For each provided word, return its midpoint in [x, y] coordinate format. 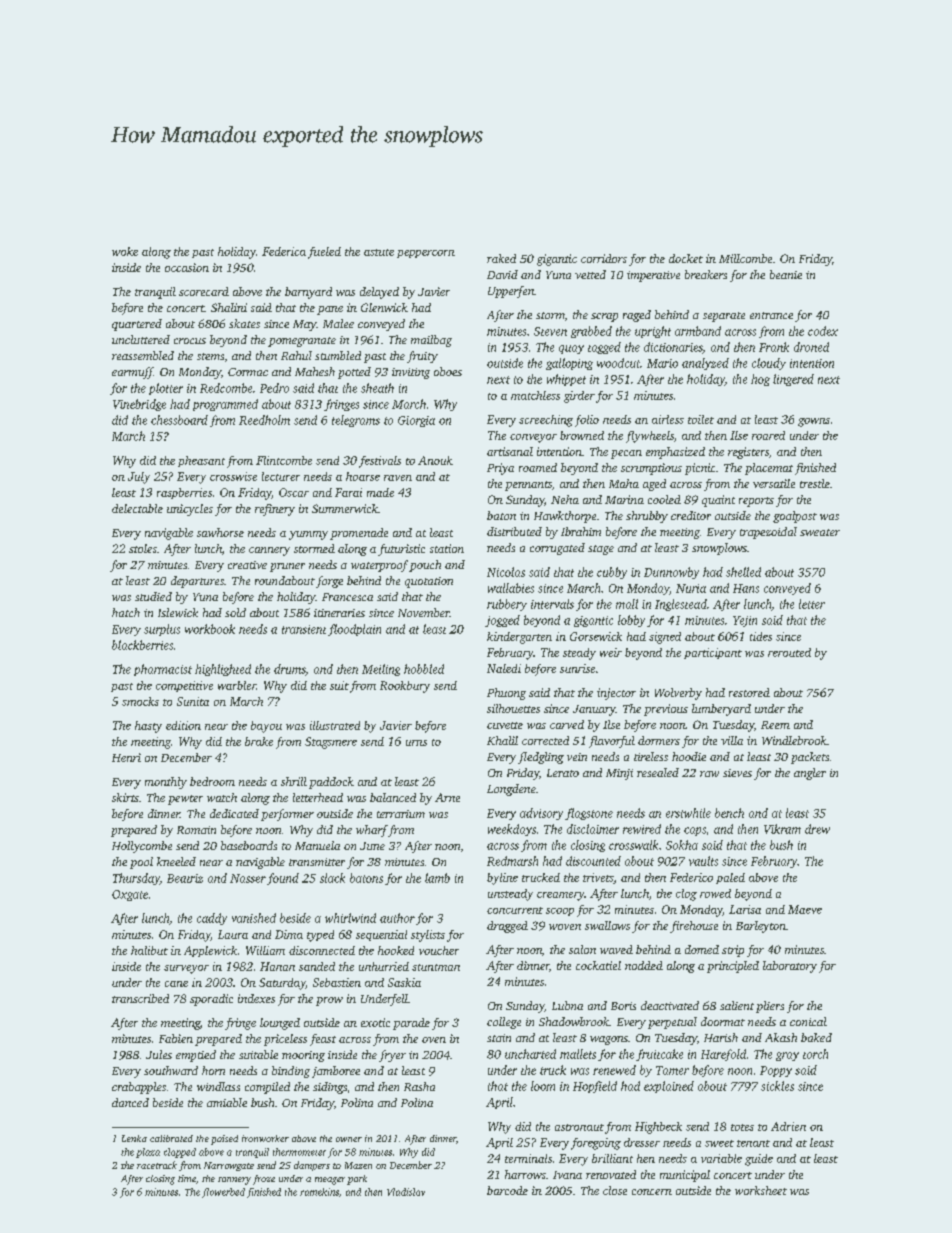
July [139, 478]
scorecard [204, 291]
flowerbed [223, 1193]
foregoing [596, 1144]
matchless [535, 395]
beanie [786, 274]
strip [733, 951]
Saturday [282, 984]
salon [582, 949]
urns [416, 743]
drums [290, 670]
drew [817, 829]
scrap [604, 317]
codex [823, 331]
